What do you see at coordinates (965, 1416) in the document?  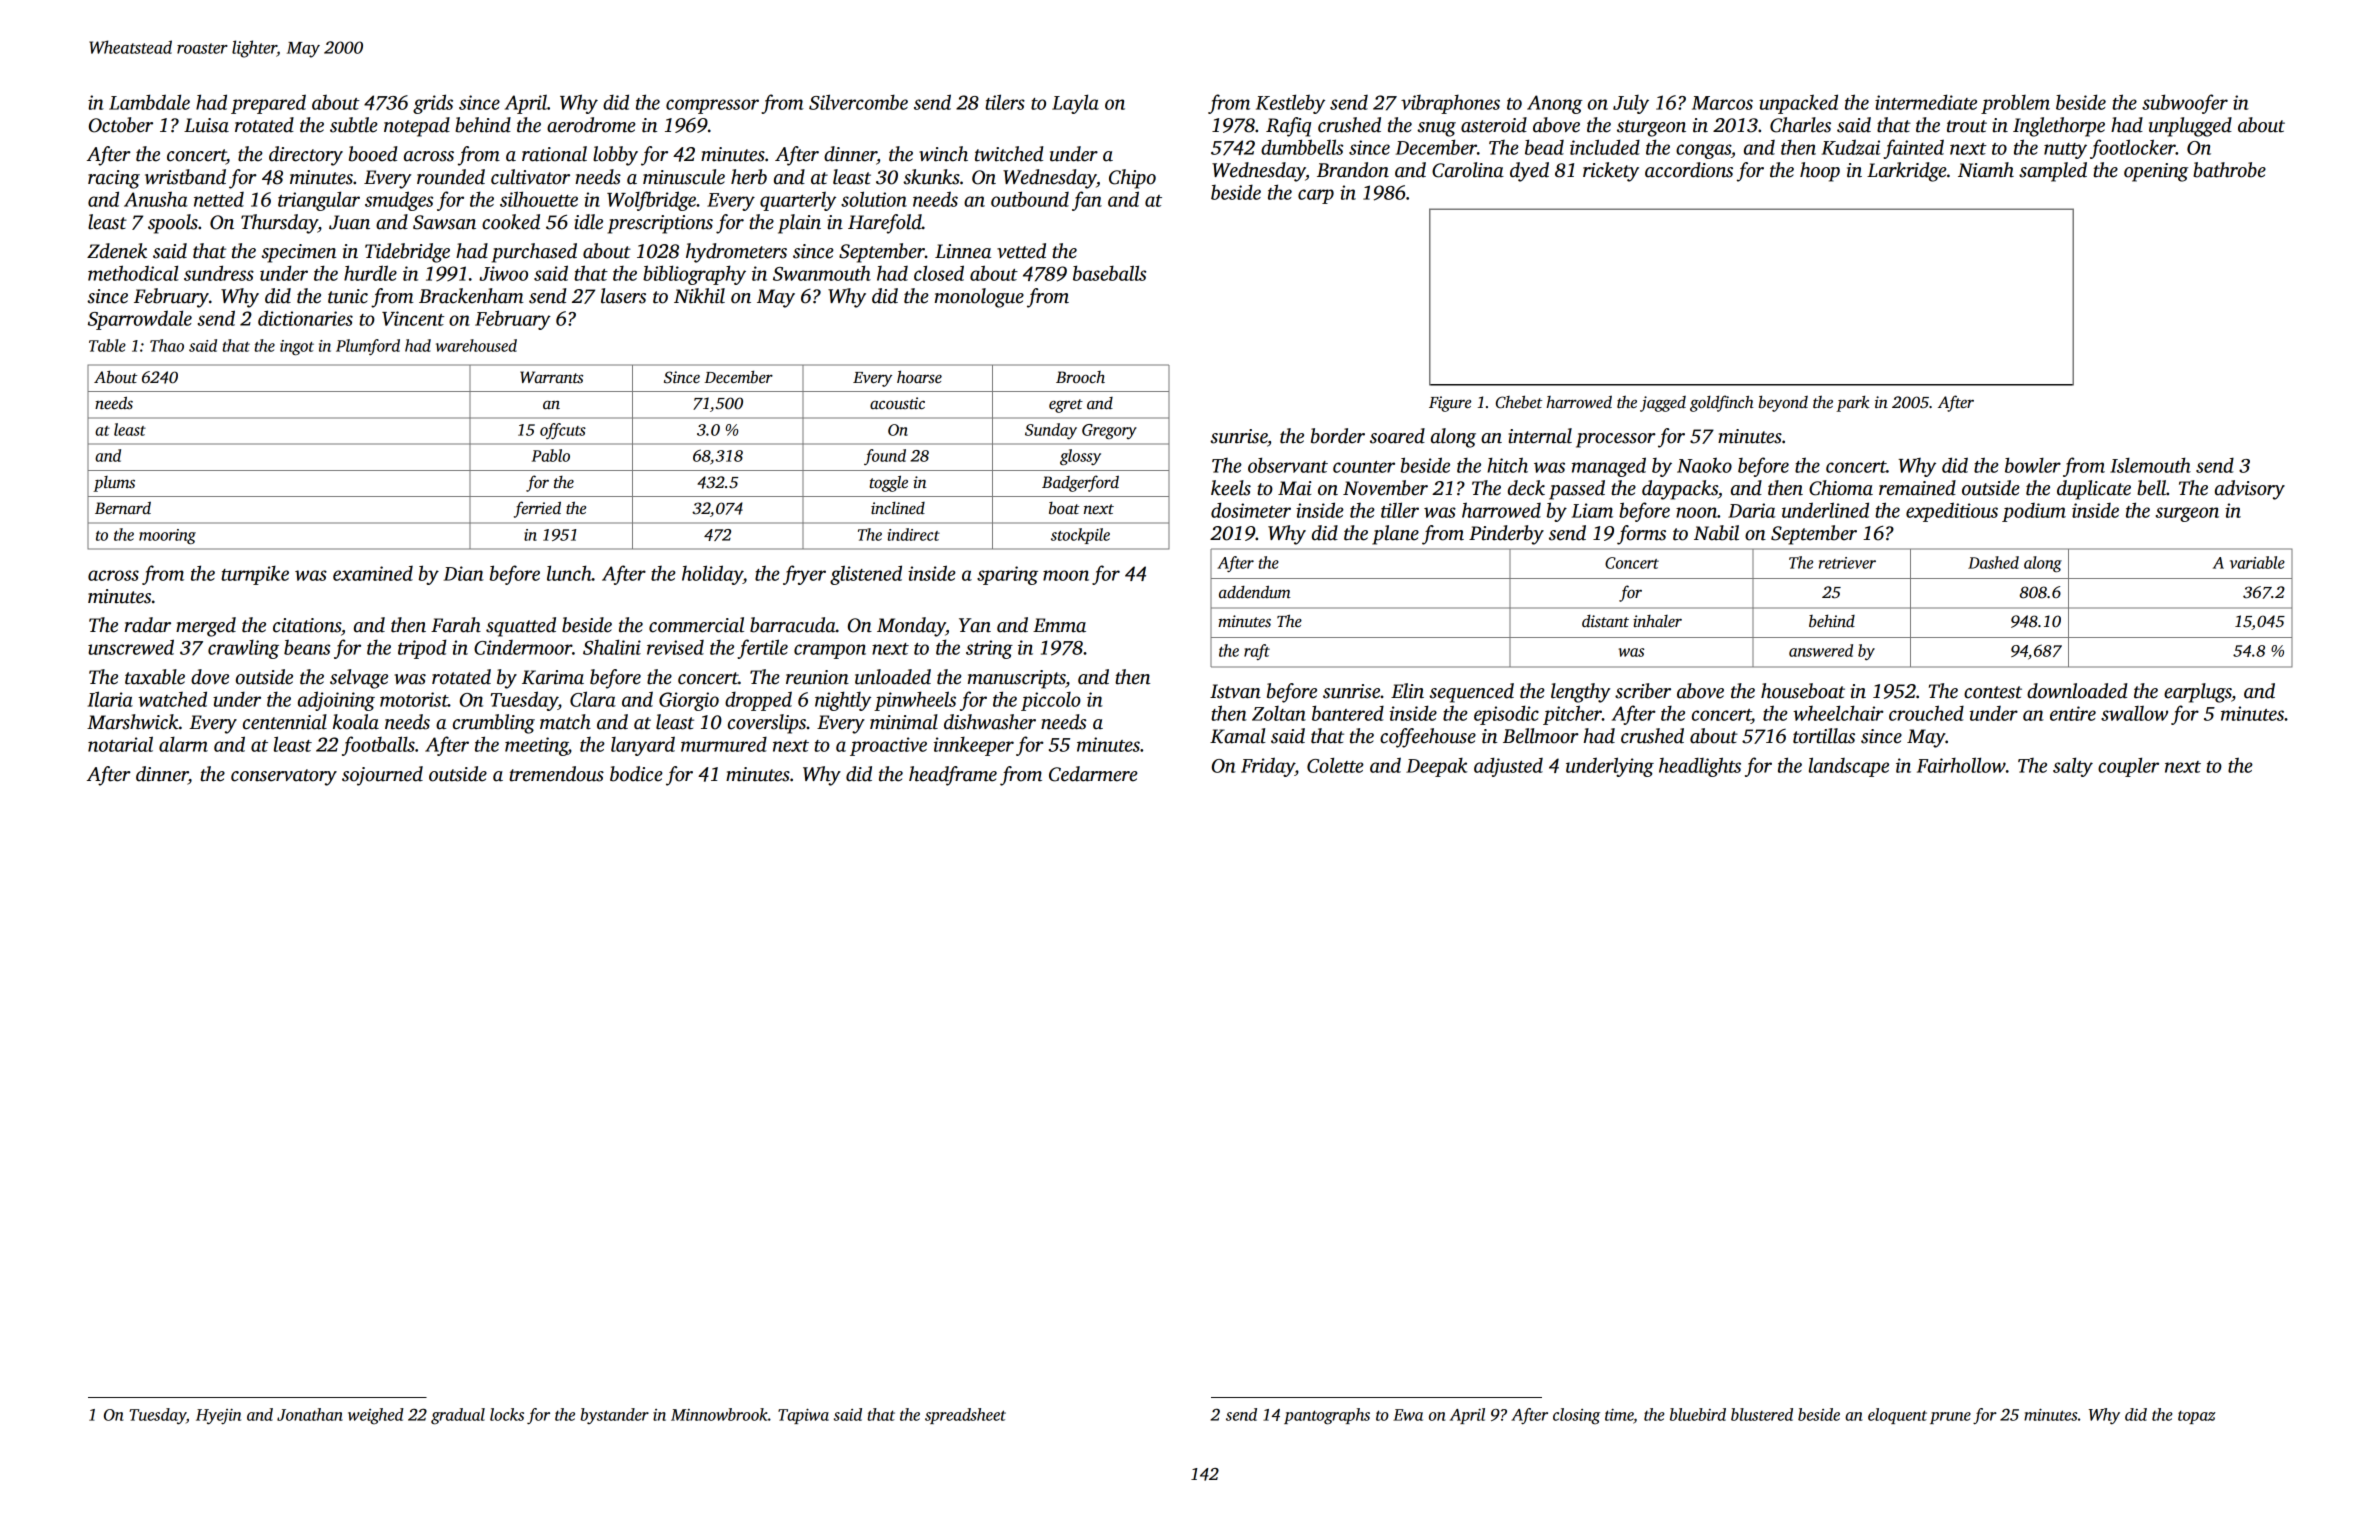 I see `spreadsheet` at bounding box center [965, 1416].
